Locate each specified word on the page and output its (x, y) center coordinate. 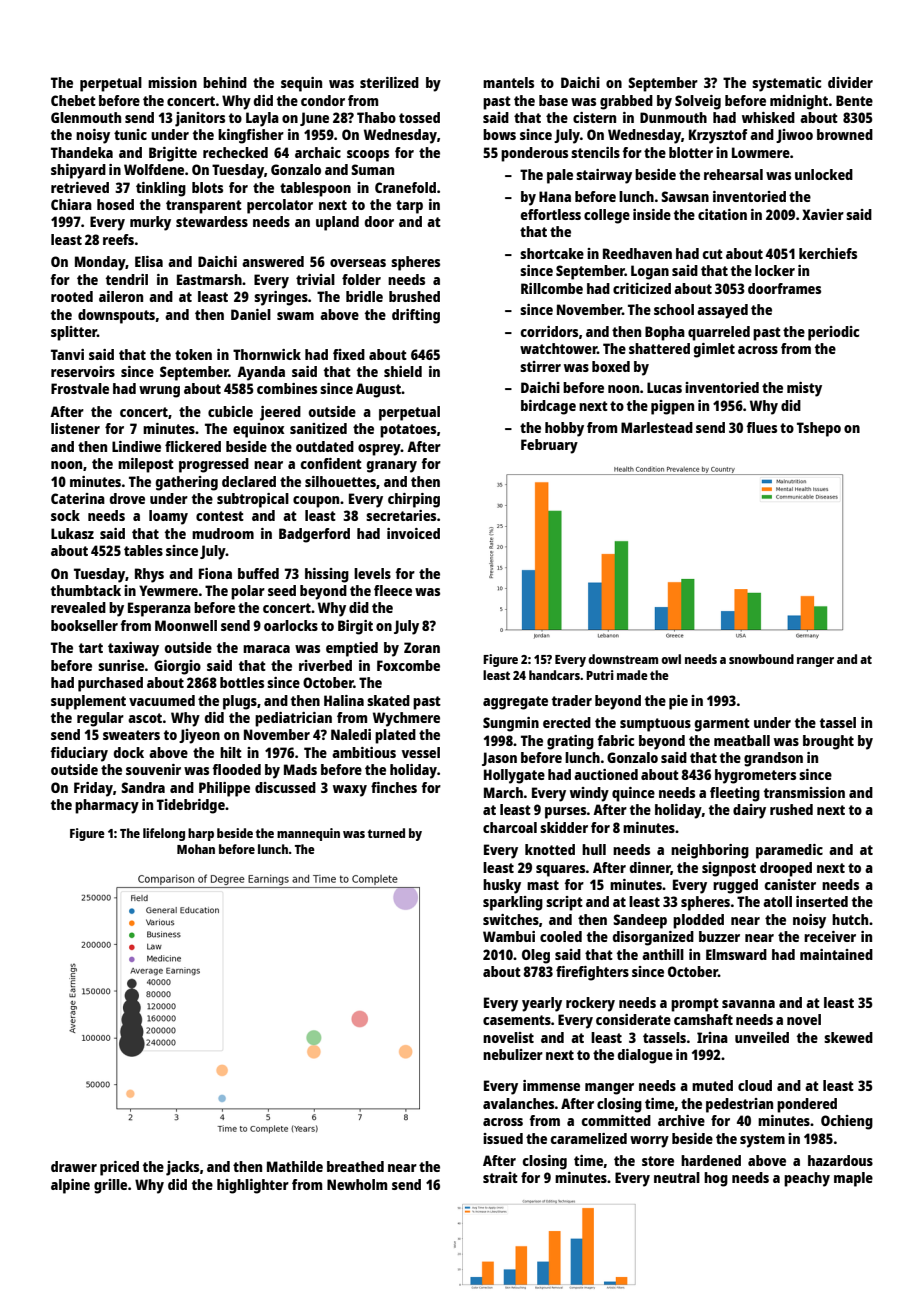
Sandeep (640, 921)
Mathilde (295, 1166)
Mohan (196, 849)
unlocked (824, 174)
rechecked (235, 152)
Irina (712, 1037)
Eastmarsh (209, 279)
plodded (698, 921)
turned (386, 833)
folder (361, 279)
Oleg (536, 956)
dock (129, 752)
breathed (355, 1166)
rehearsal (733, 174)
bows (499, 134)
